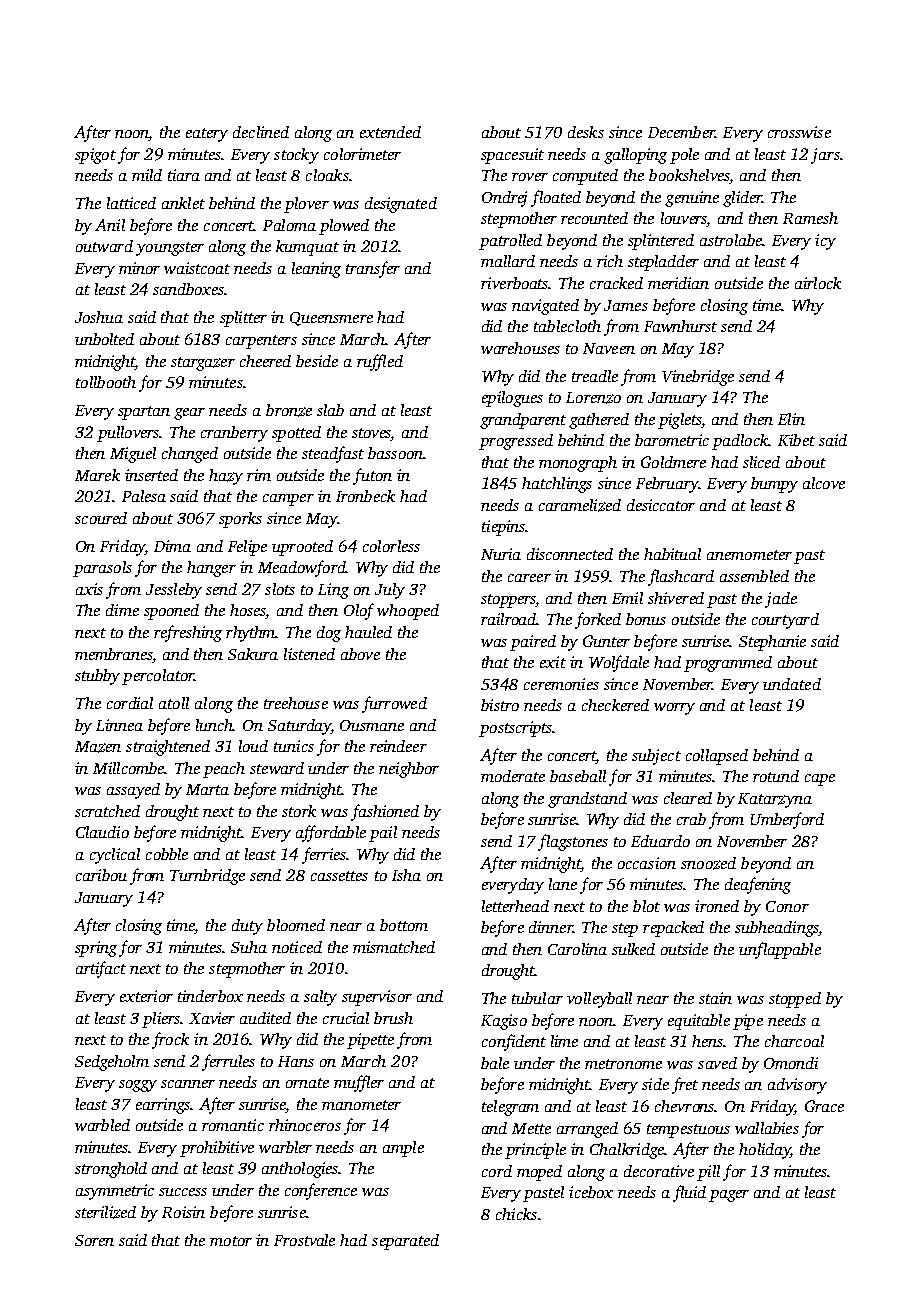  Describe the element at coordinates (207, 135) in the image. I see `eatery` at that location.
